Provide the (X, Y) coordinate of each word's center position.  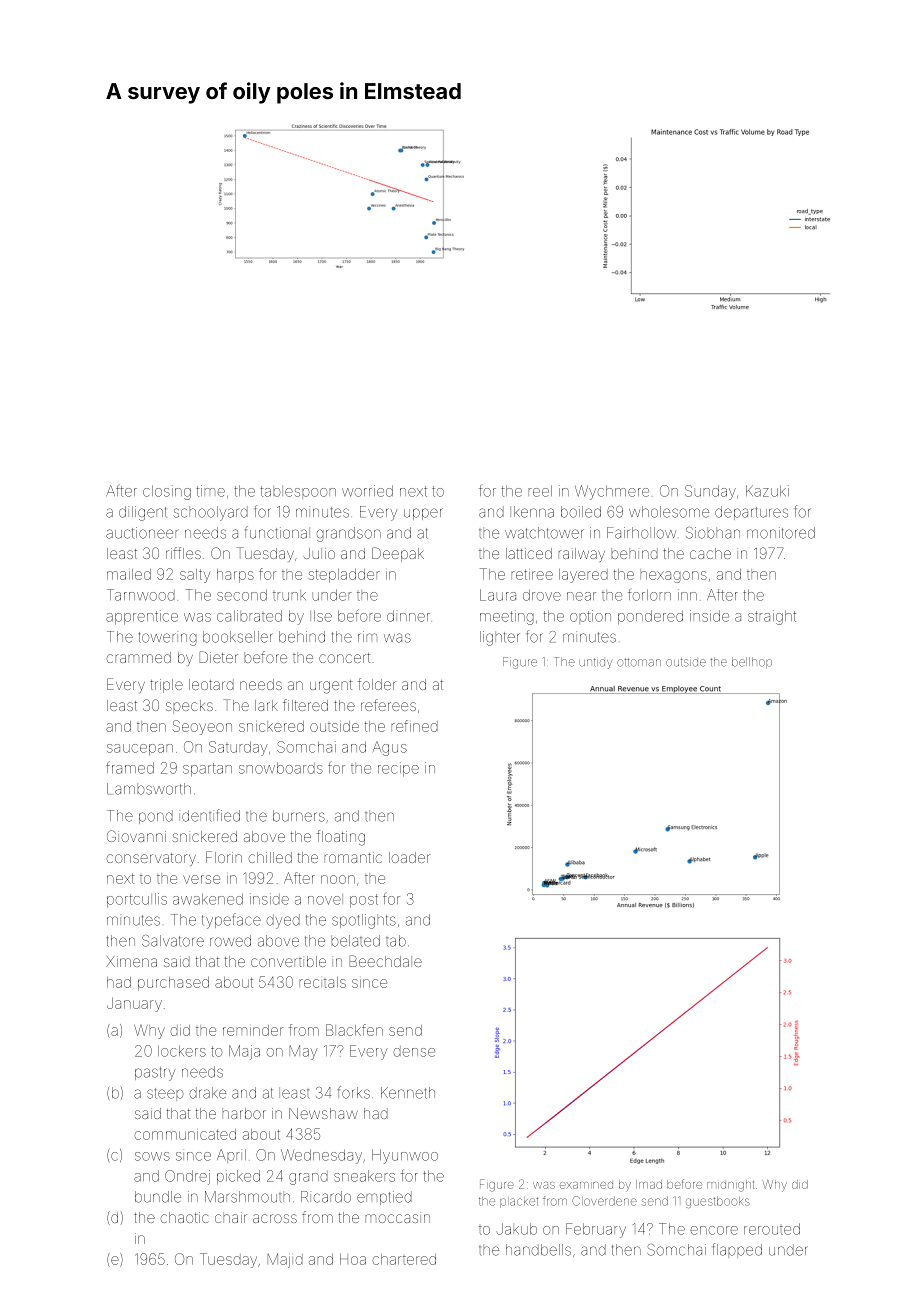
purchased (173, 984)
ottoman (639, 662)
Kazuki (767, 491)
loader (409, 857)
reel (540, 491)
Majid (285, 1260)
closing (167, 492)
